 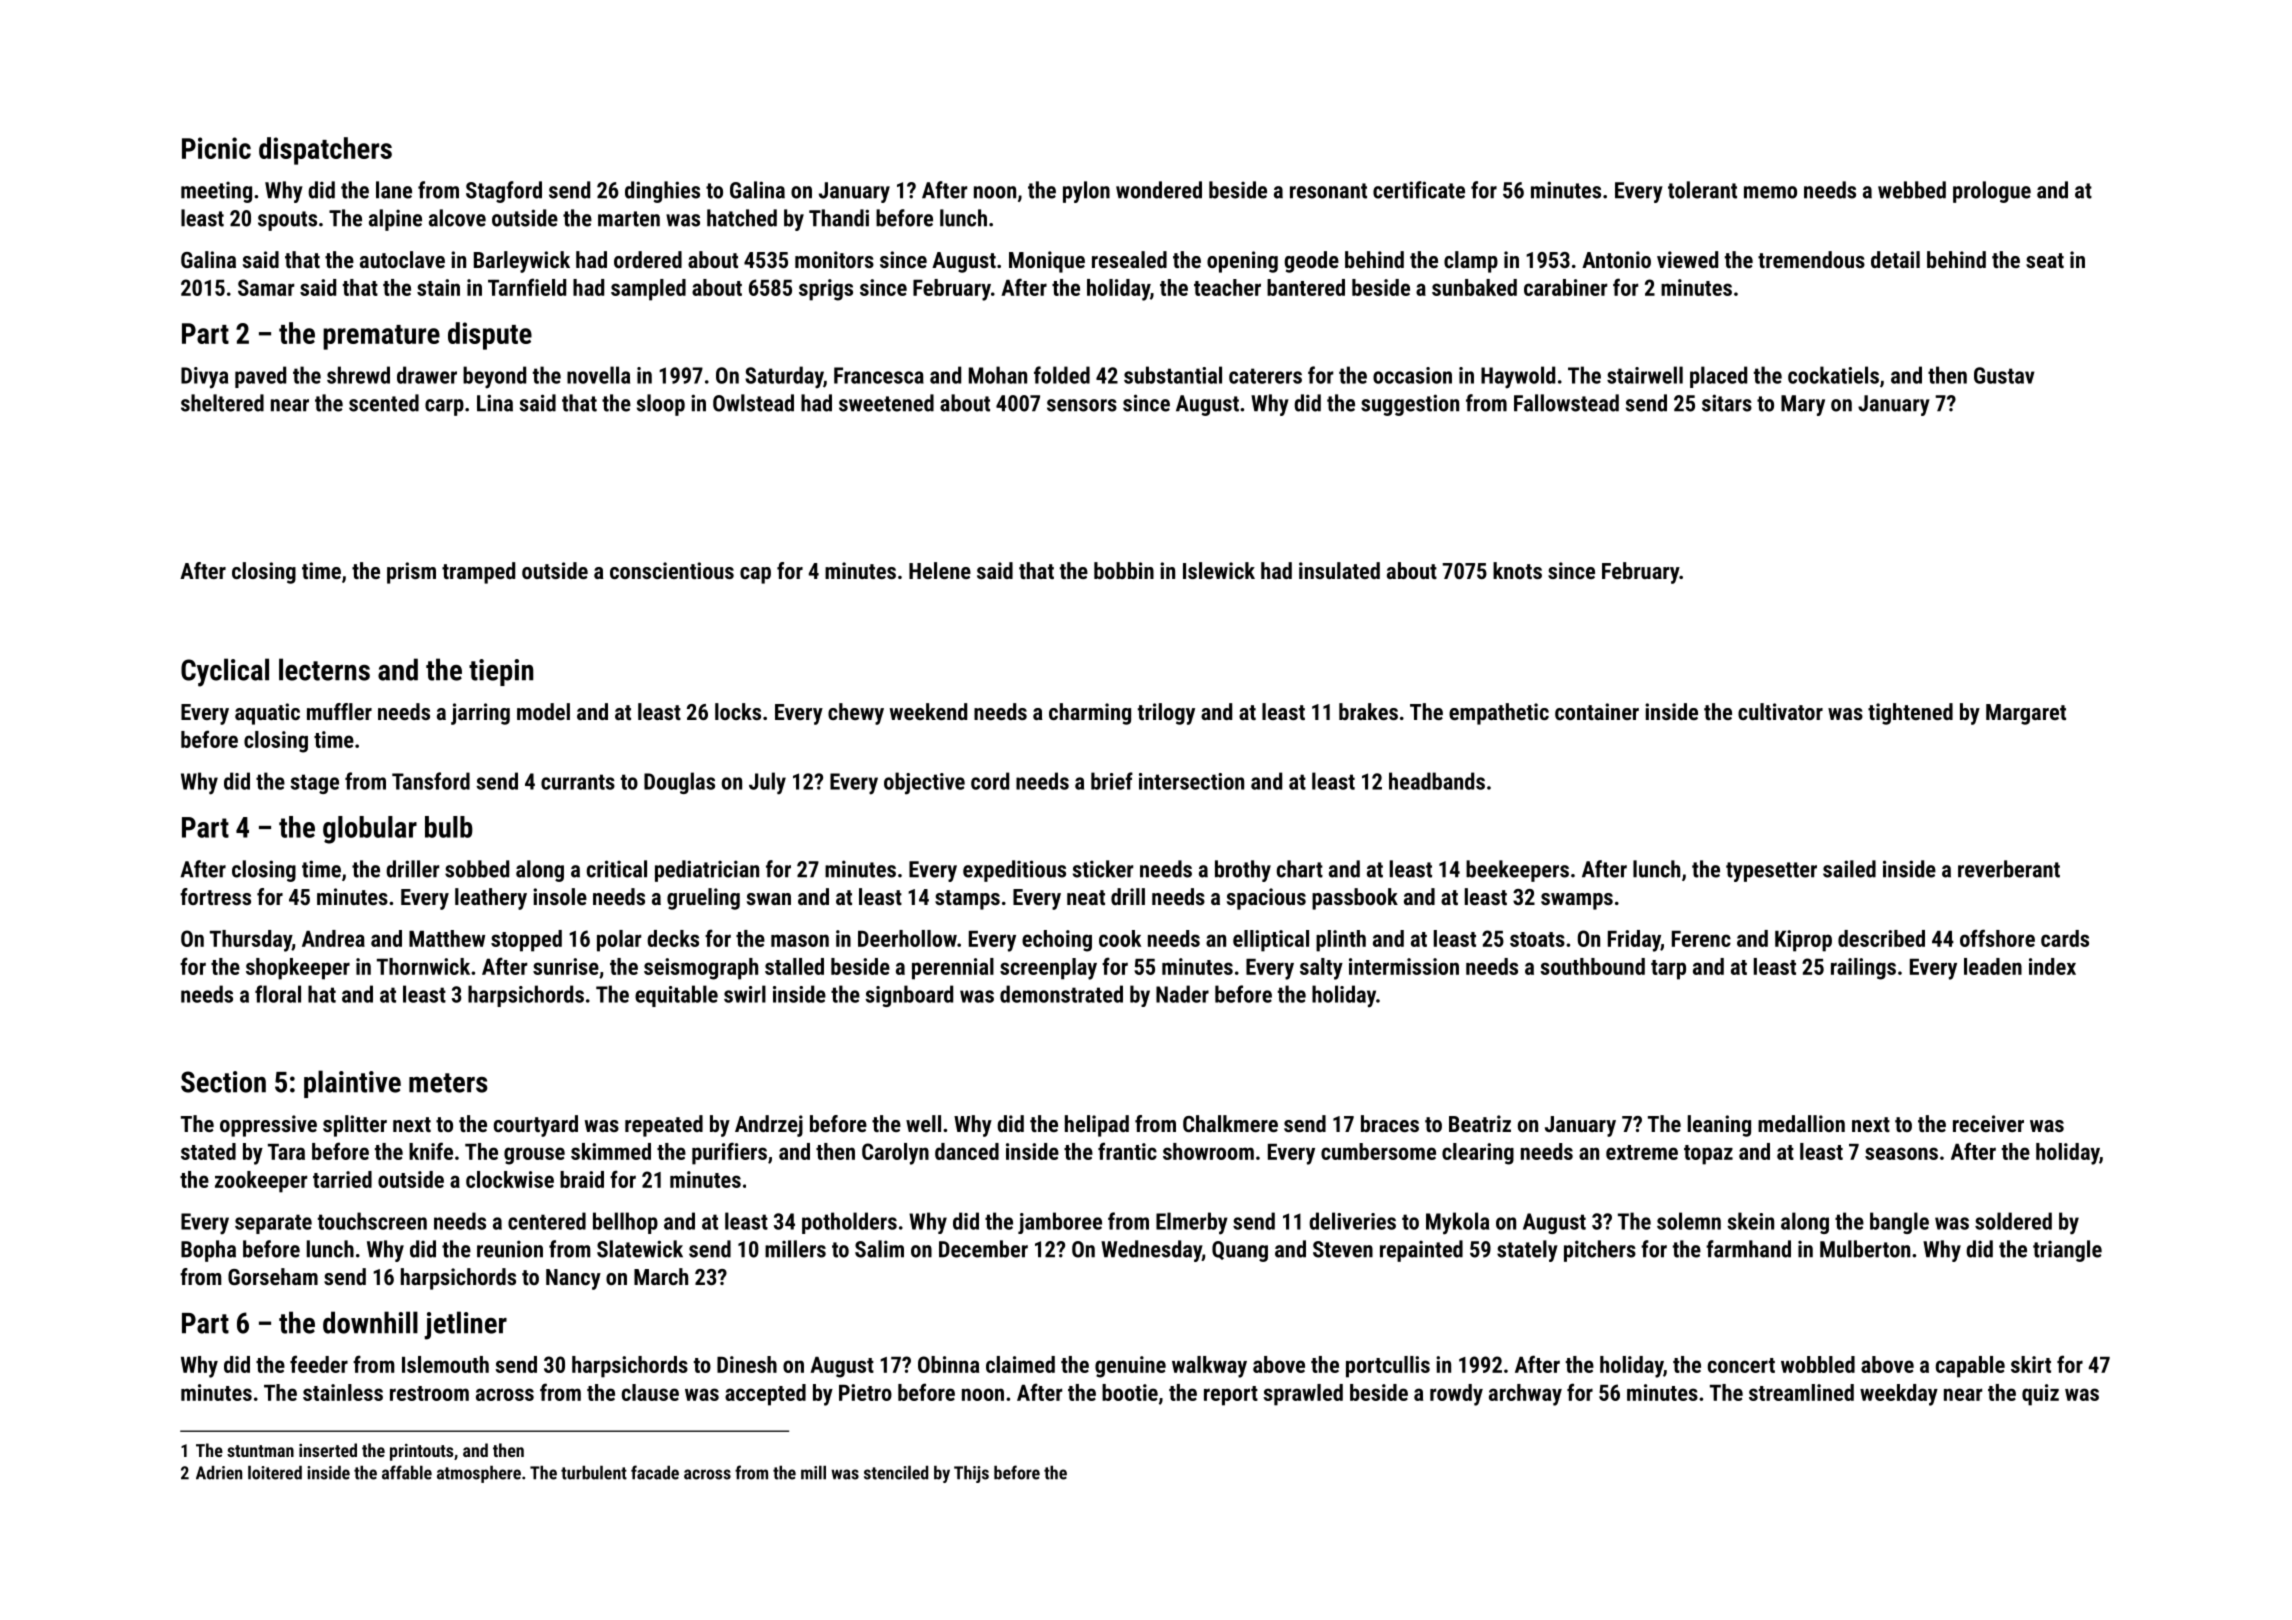 What do you see at coordinates (1912, 190) in the image?
I see `webbed` at bounding box center [1912, 190].
